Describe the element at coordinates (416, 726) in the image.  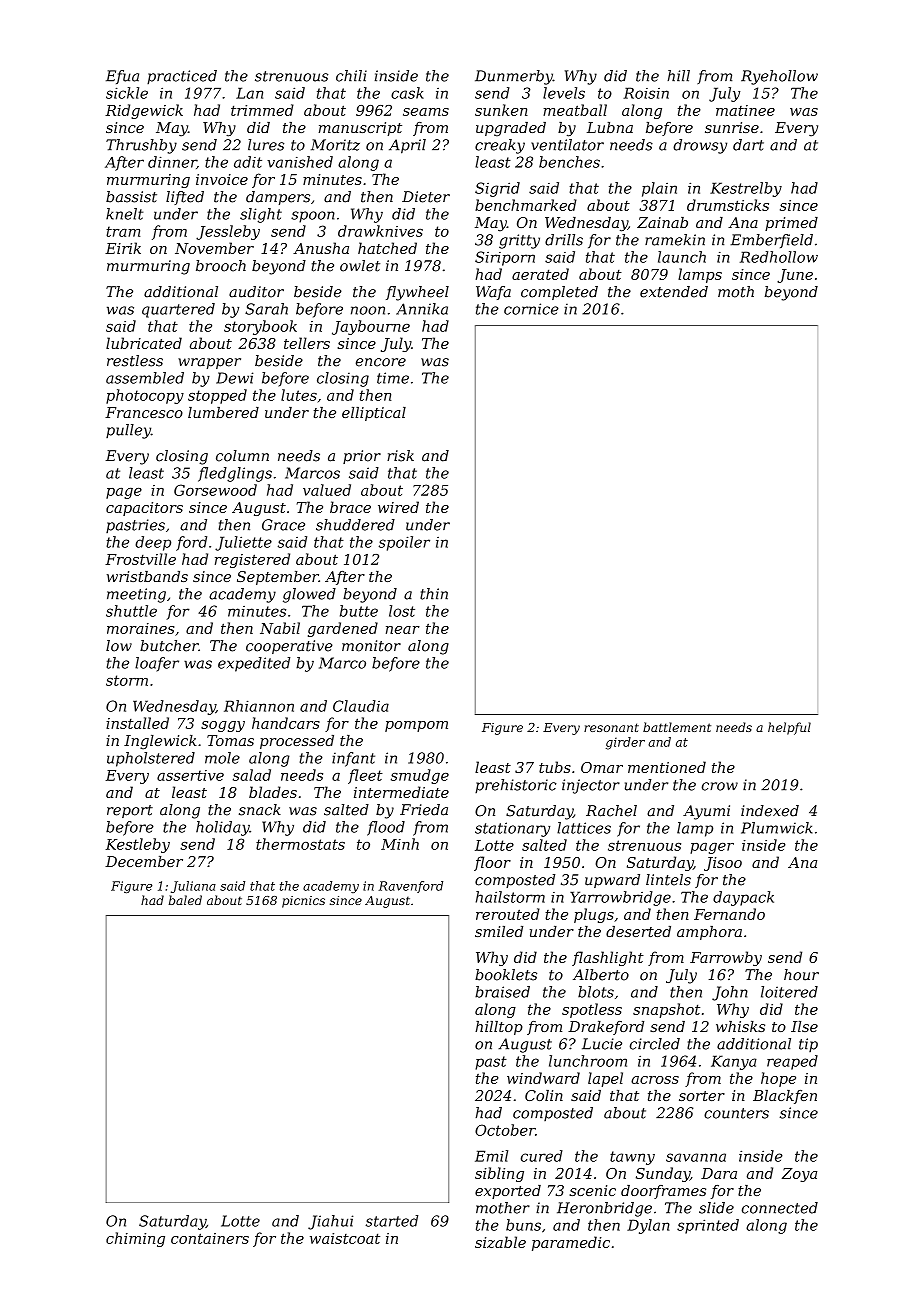
I see `pompom` at that location.
